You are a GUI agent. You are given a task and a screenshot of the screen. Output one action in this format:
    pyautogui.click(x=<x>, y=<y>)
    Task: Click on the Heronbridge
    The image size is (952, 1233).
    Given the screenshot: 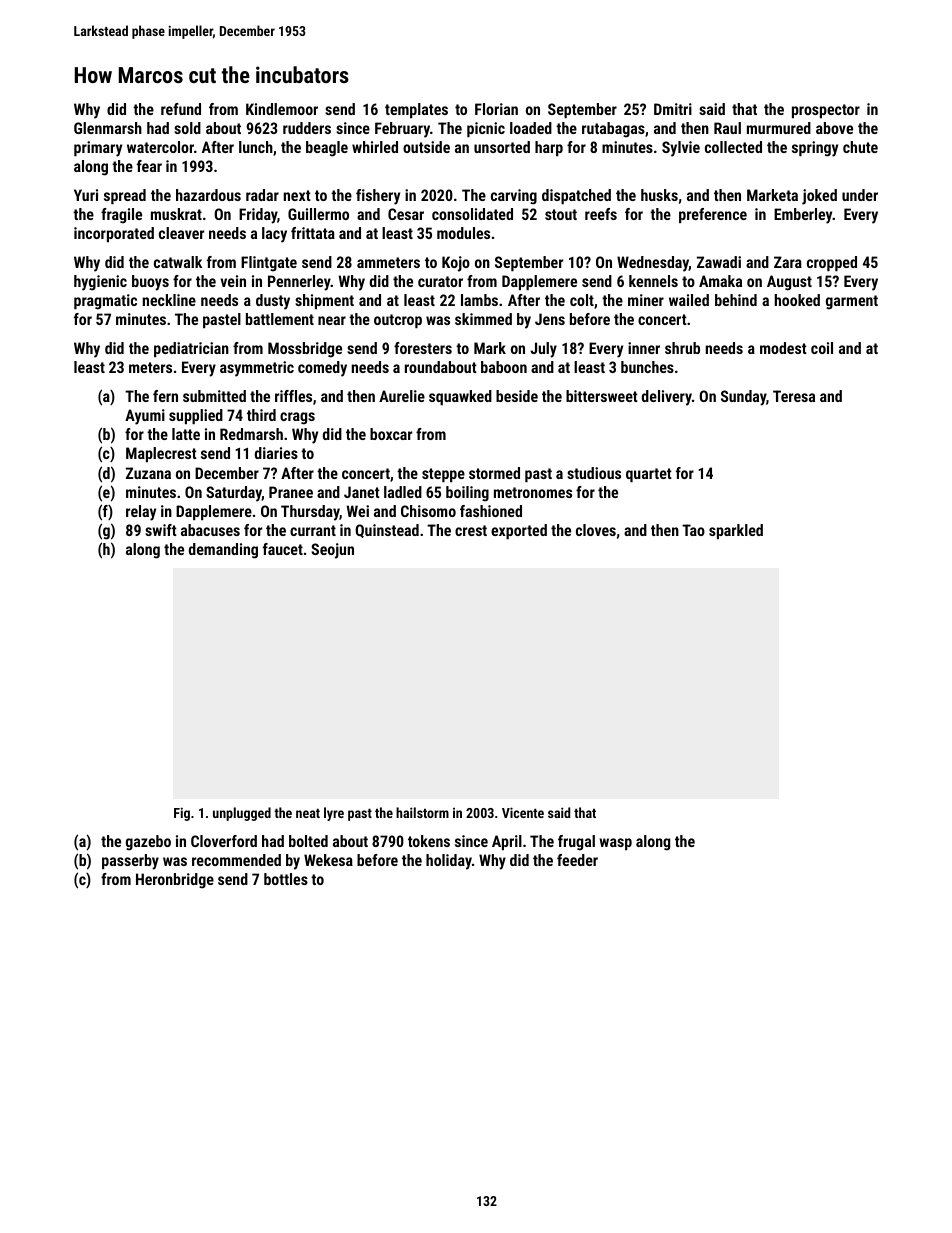 What is the action you would take?
    pyautogui.click(x=175, y=881)
